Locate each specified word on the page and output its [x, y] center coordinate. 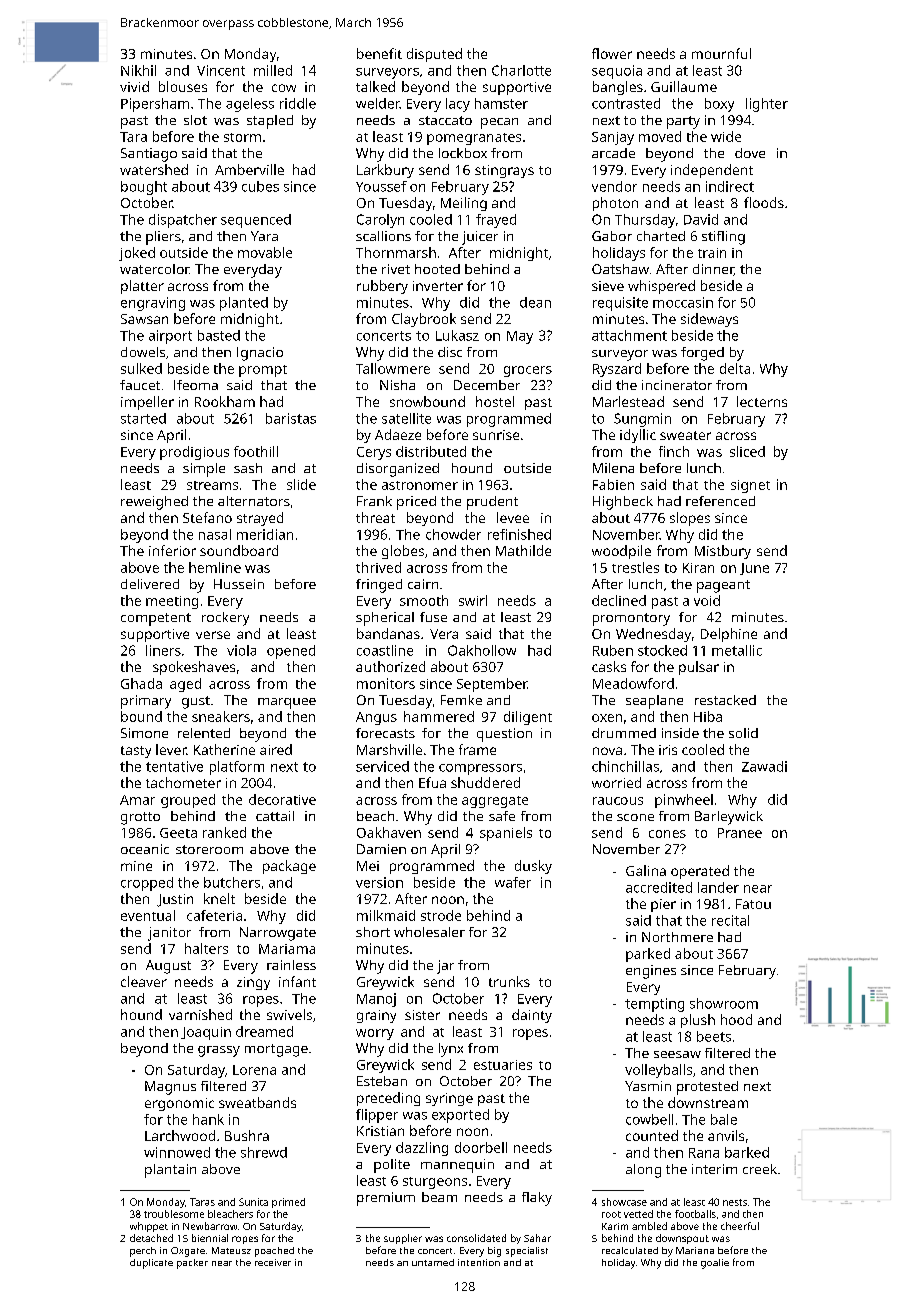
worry [375, 1034]
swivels [289, 1014]
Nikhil [138, 70]
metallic [737, 650]
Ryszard [617, 370]
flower [612, 53]
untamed [433, 1262]
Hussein [239, 584]
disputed [434, 55]
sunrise [496, 435]
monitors [386, 683]
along [643, 1171]
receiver [273, 1262]
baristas [291, 418]
